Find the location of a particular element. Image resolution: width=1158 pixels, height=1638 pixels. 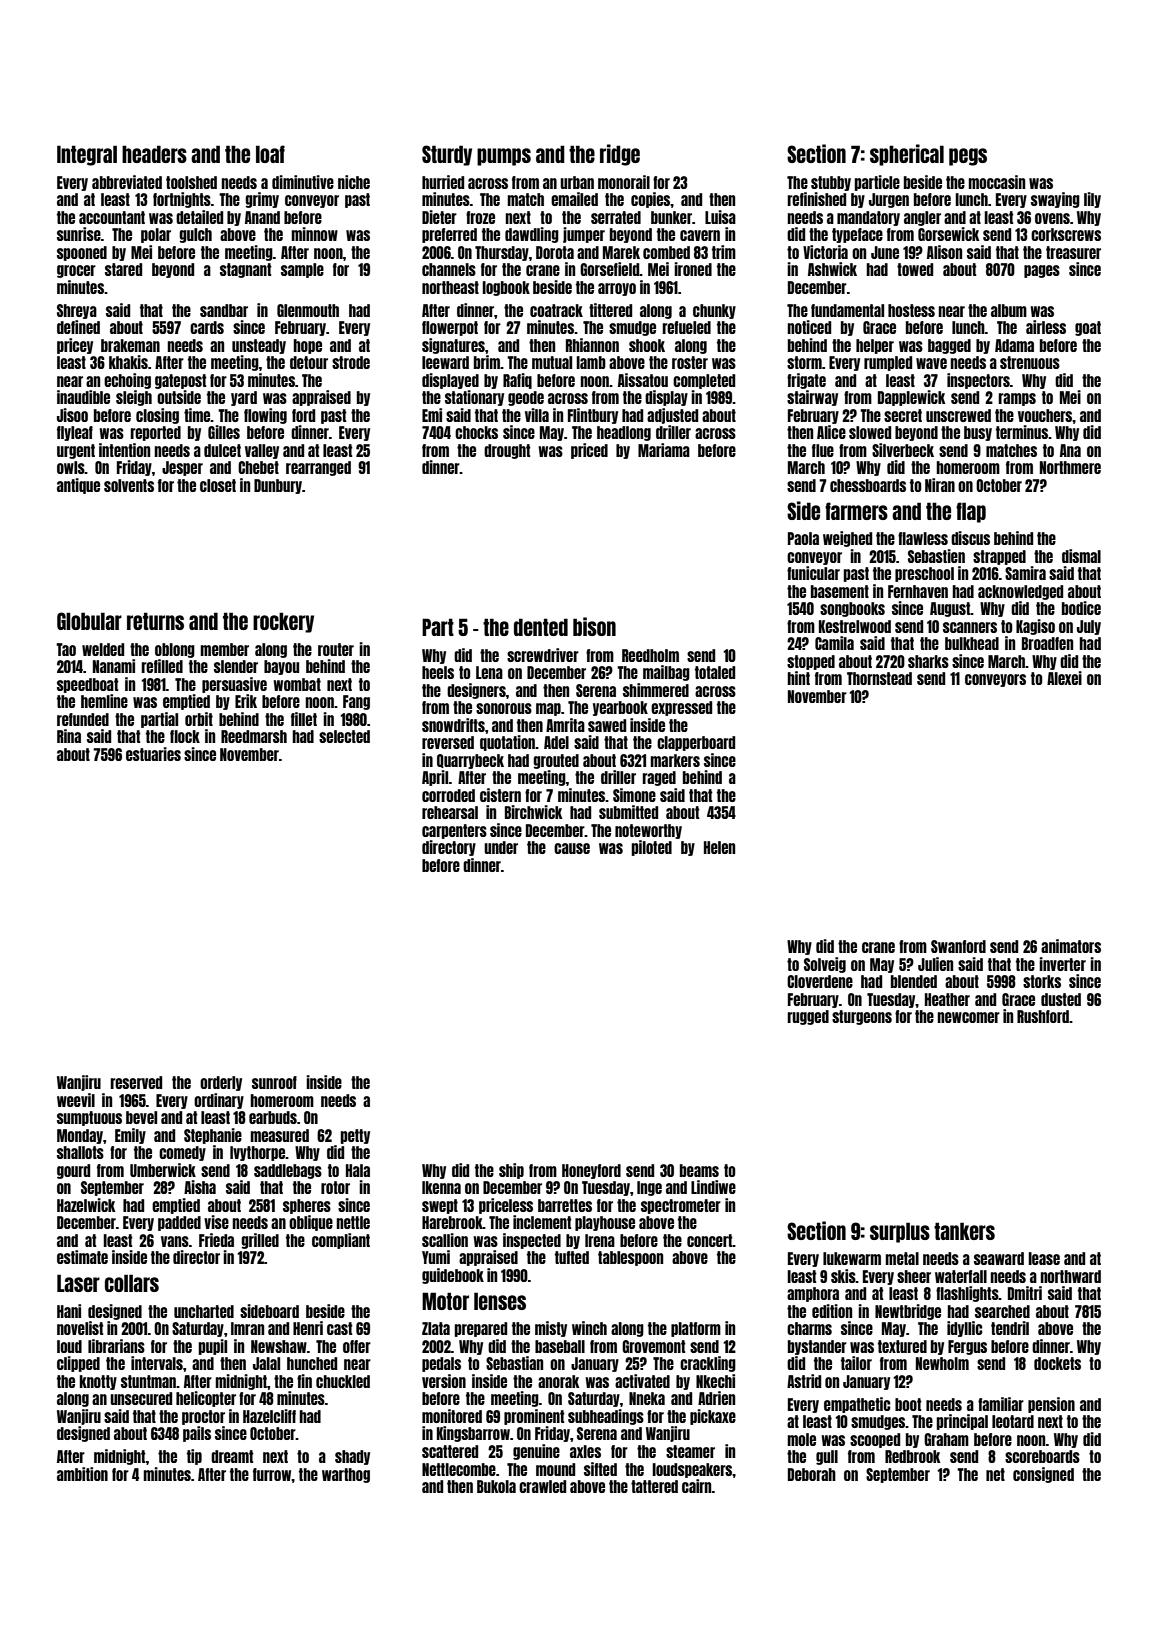

preschool is located at coordinates (924, 574).
